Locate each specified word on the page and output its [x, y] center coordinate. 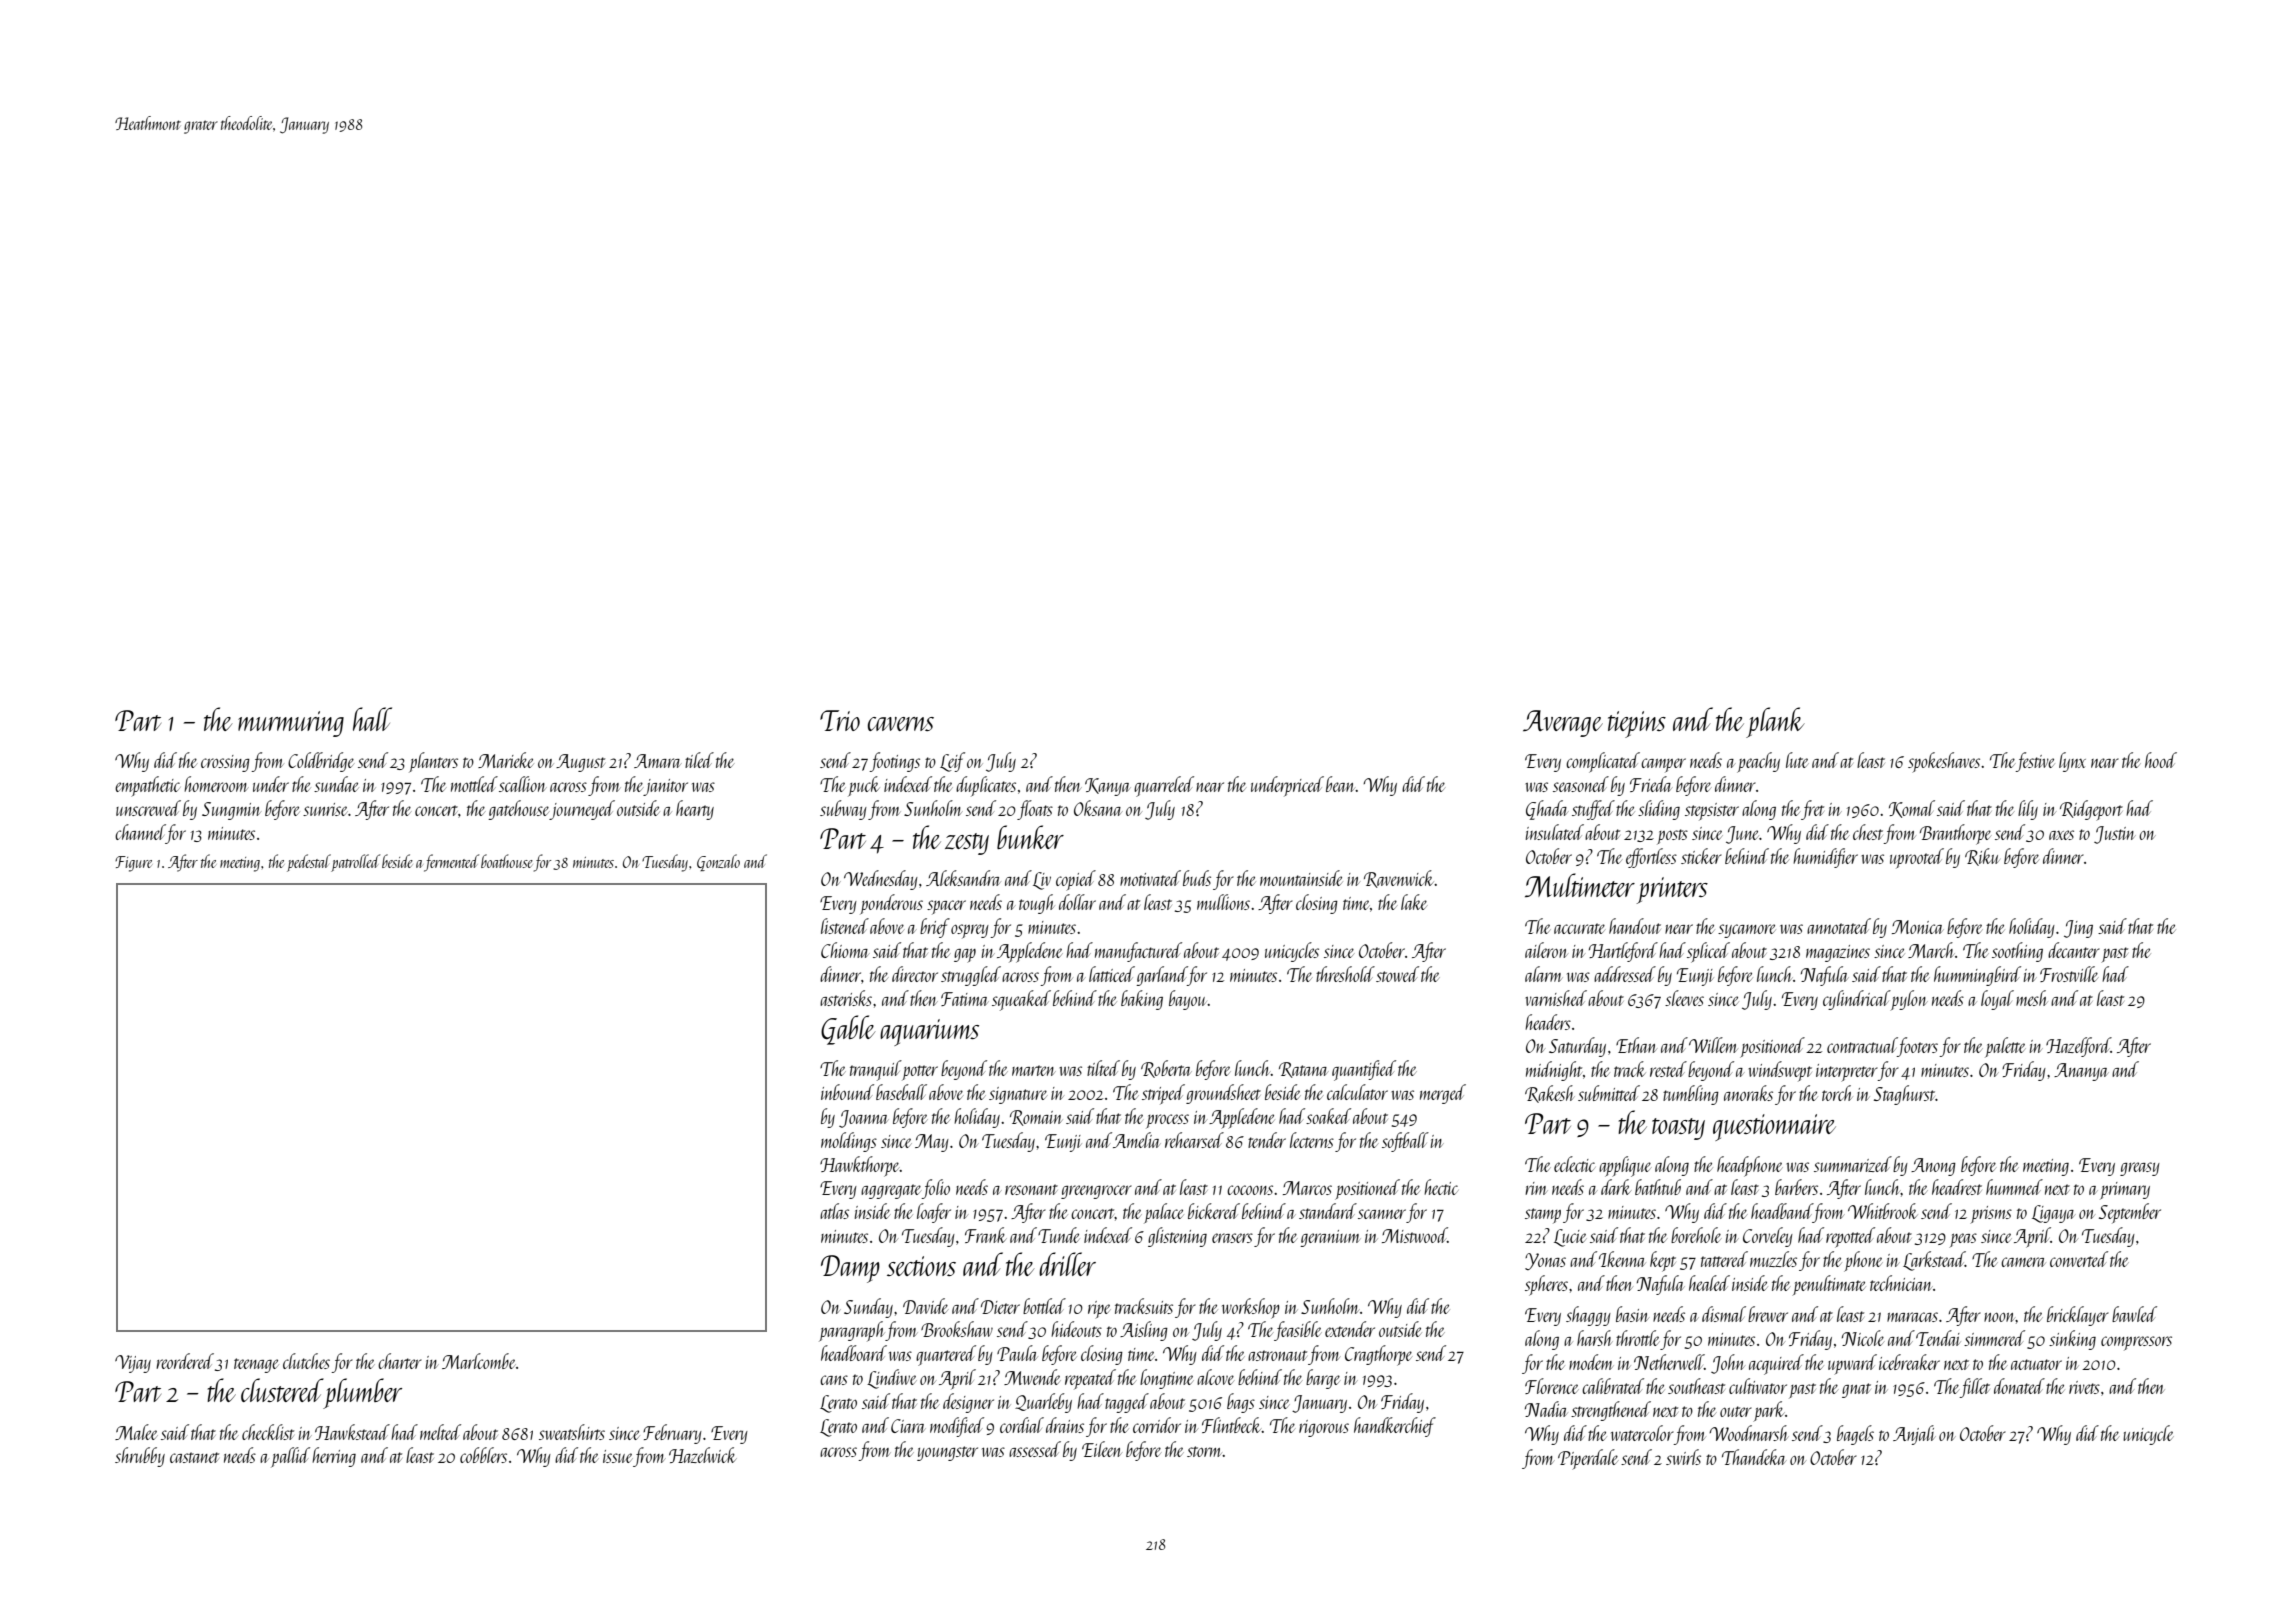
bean [1341, 784]
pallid [290, 1457]
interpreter [1847, 1073]
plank [1775, 722]
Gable [848, 1030]
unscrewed [148, 808]
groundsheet [1223, 1094]
